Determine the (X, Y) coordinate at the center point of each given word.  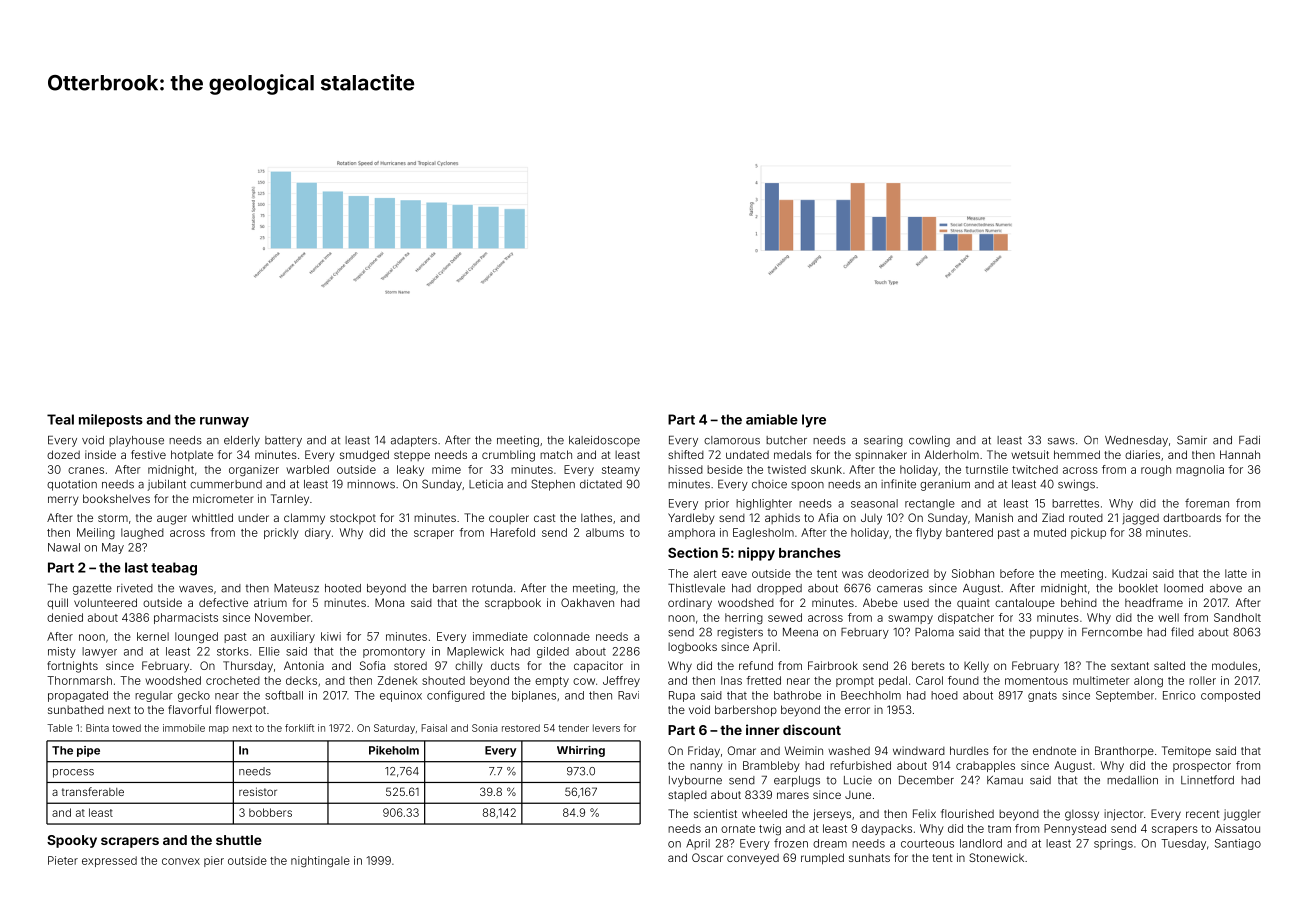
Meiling (96, 534)
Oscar (707, 857)
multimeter (1101, 680)
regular (154, 696)
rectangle (930, 504)
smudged (364, 456)
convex (181, 861)
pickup (1088, 533)
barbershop (746, 711)
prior (717, 504)
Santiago (1238, 844)
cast (545, 518)
